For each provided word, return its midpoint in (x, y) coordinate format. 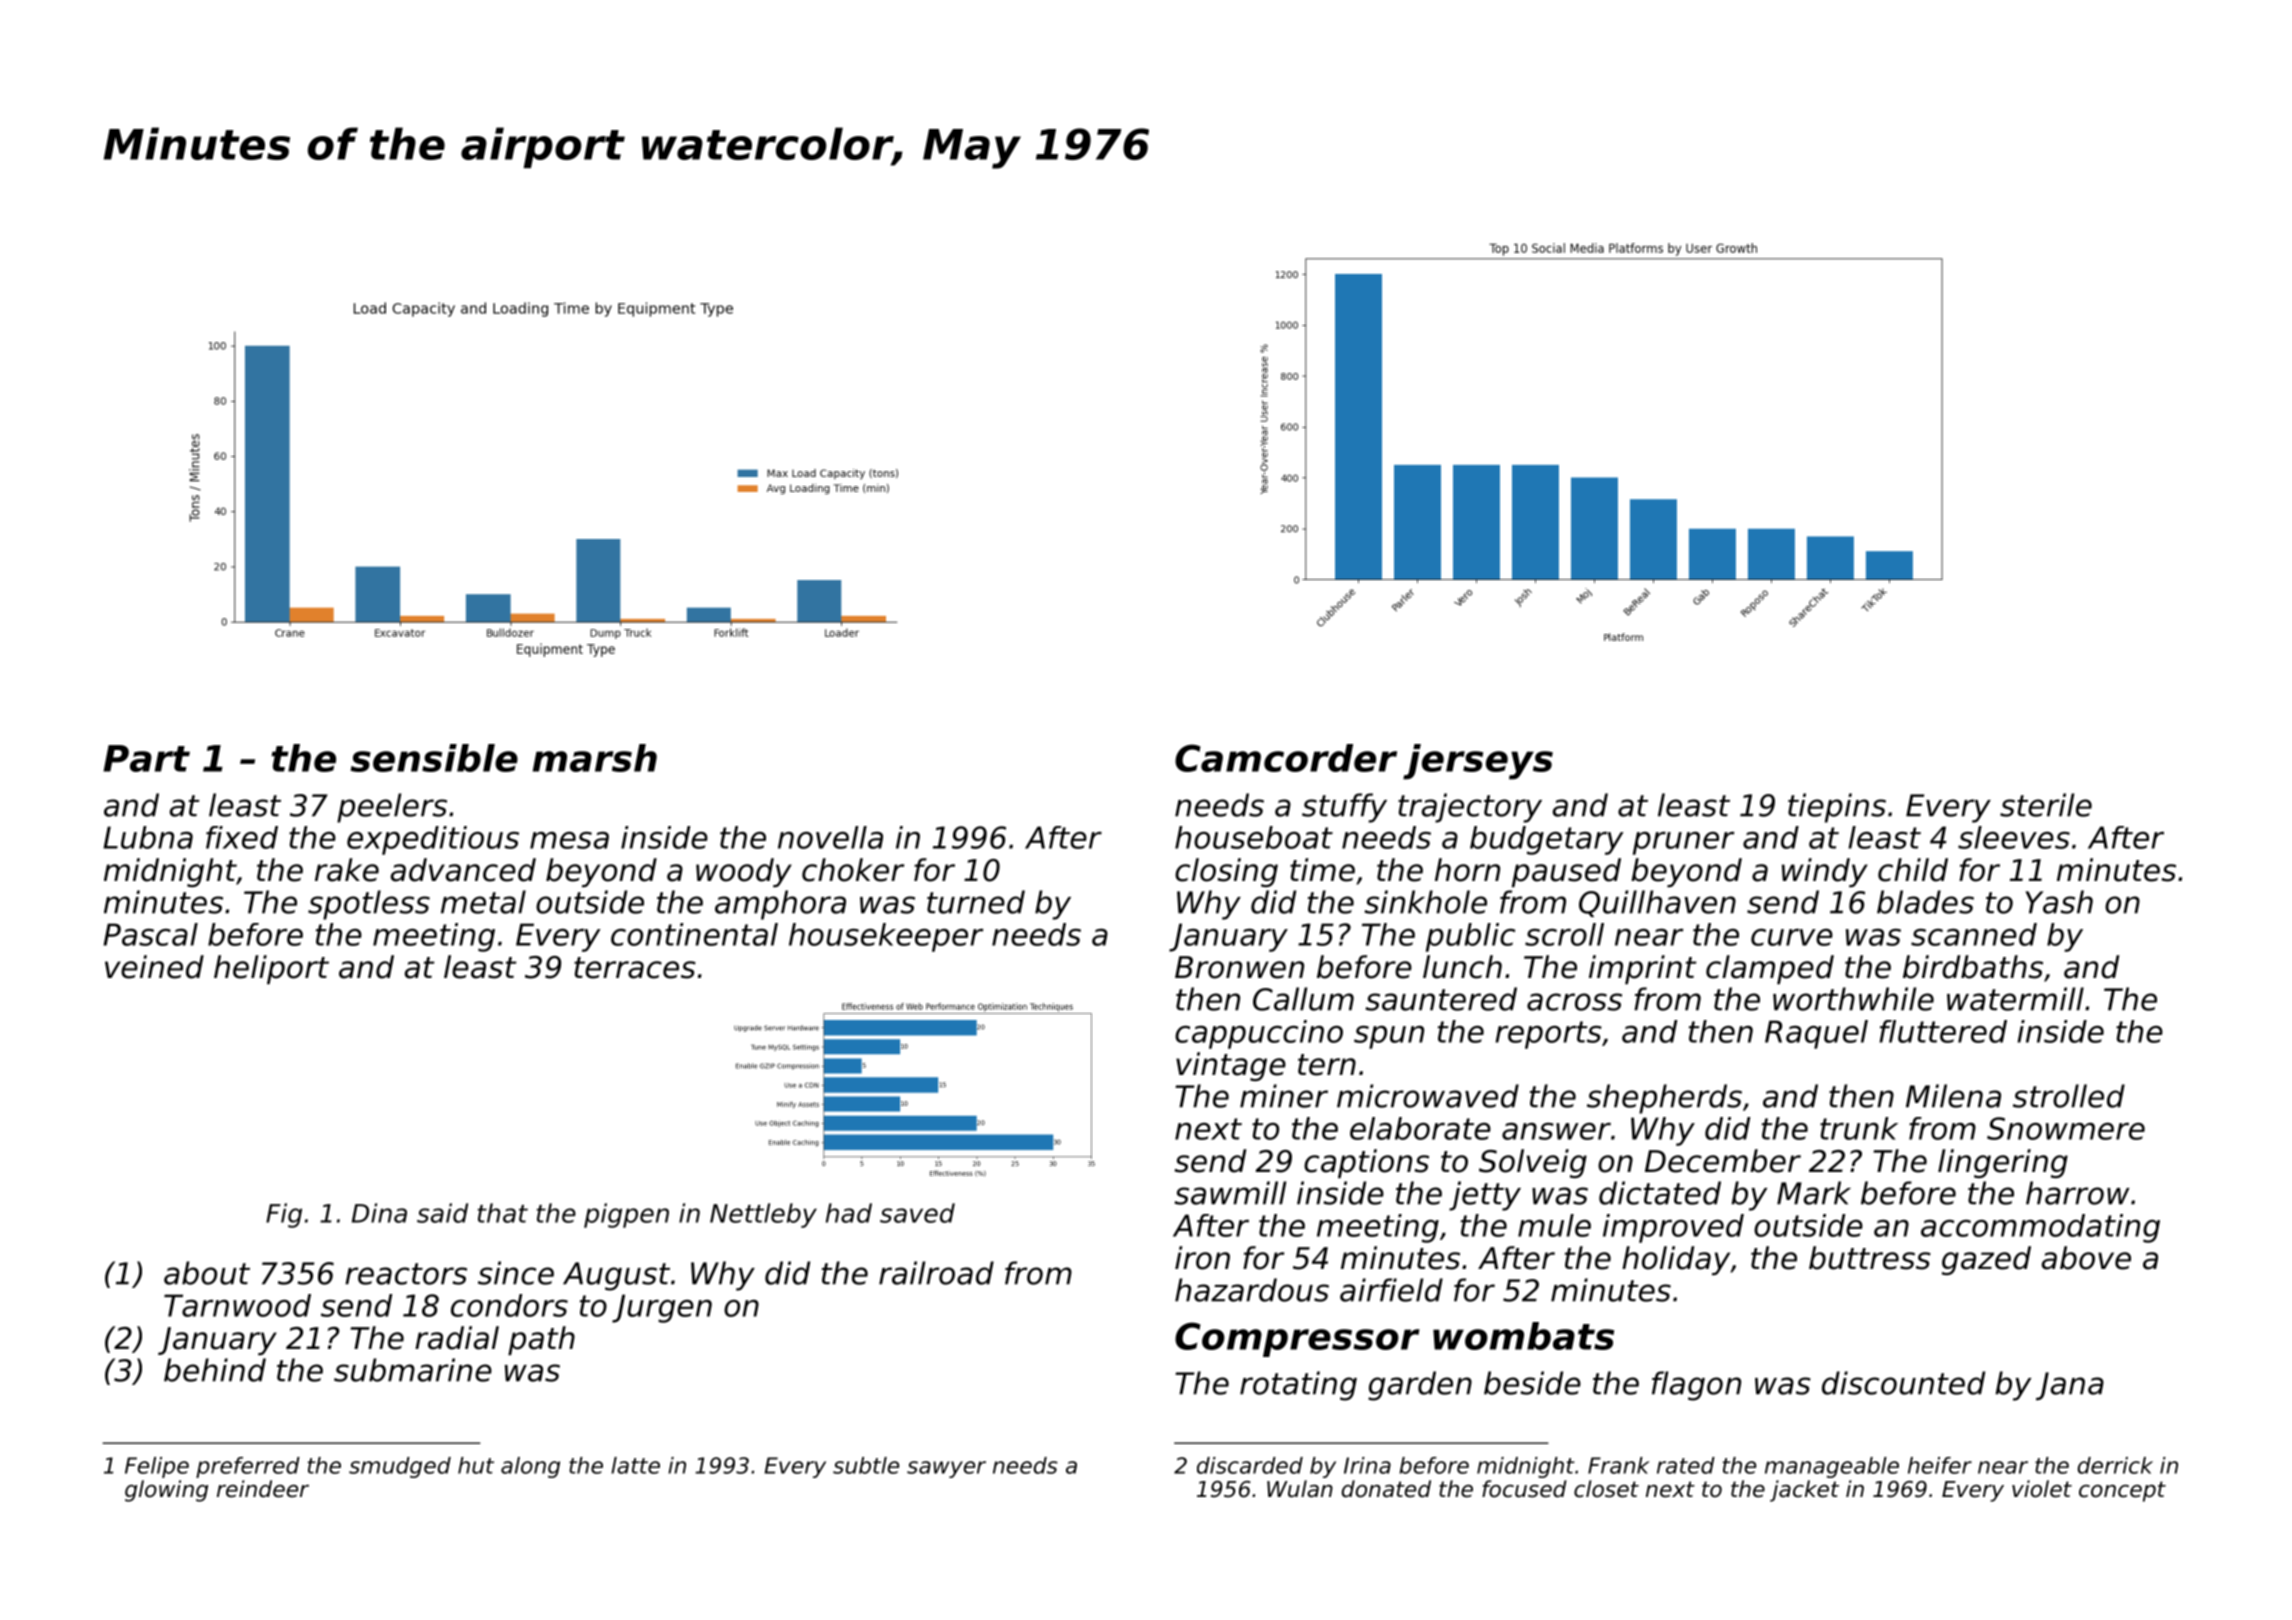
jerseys (1478, 762)
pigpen (626, 1215)
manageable (1832, 1467)
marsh (595, 758)
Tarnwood (237, 1305)
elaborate (1420, 1128)
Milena (1953, 1096)
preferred (248, 1467)
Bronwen (1239, 967)
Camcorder (1286, 758)
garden (1420, 1386)
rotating (1298, 1386)
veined (154, 967)
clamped (1770, 969)
